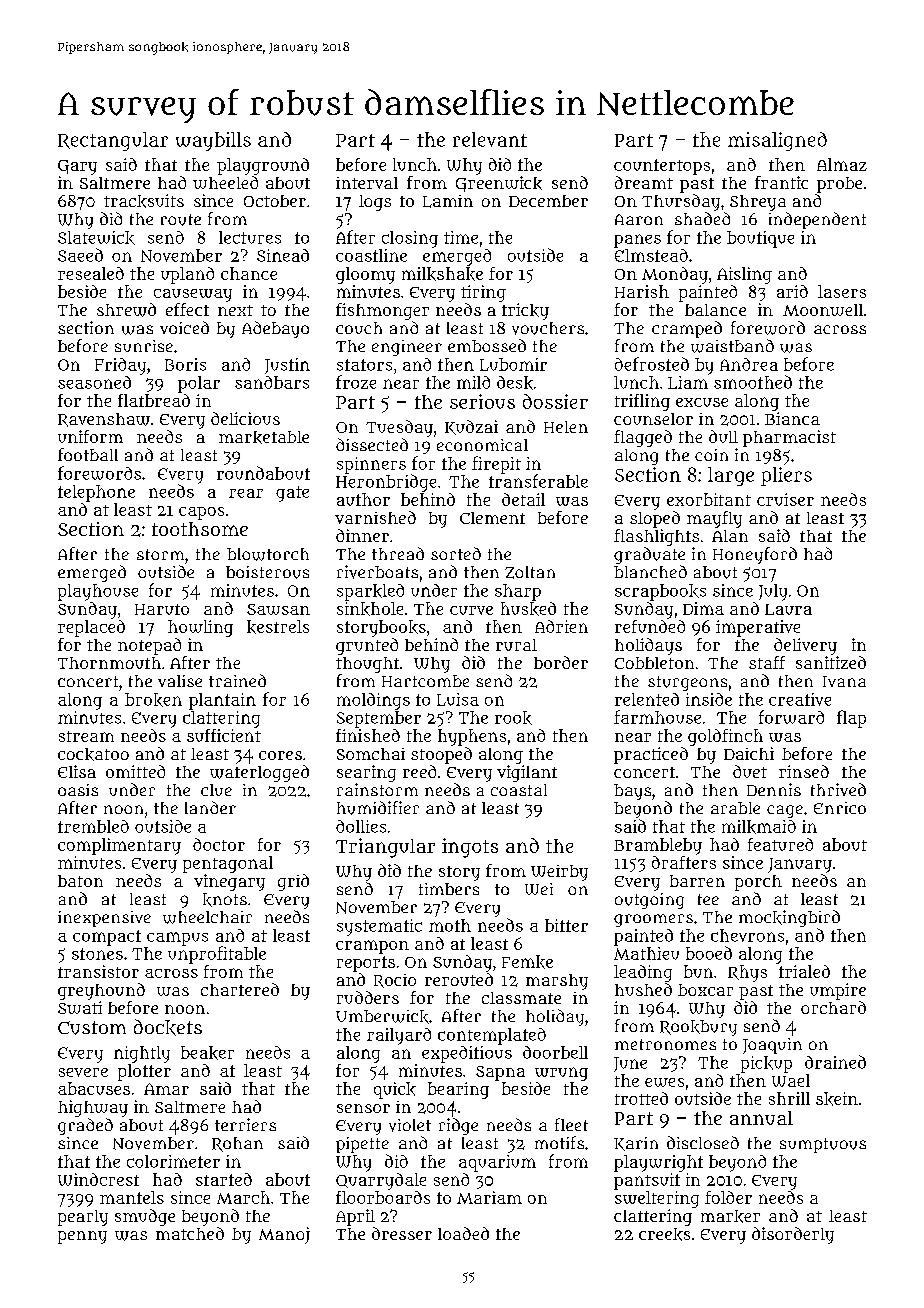 Image resolution: width=924 pixels, height=1308 pixels. I want to click on waybills, so click(213, 141).
